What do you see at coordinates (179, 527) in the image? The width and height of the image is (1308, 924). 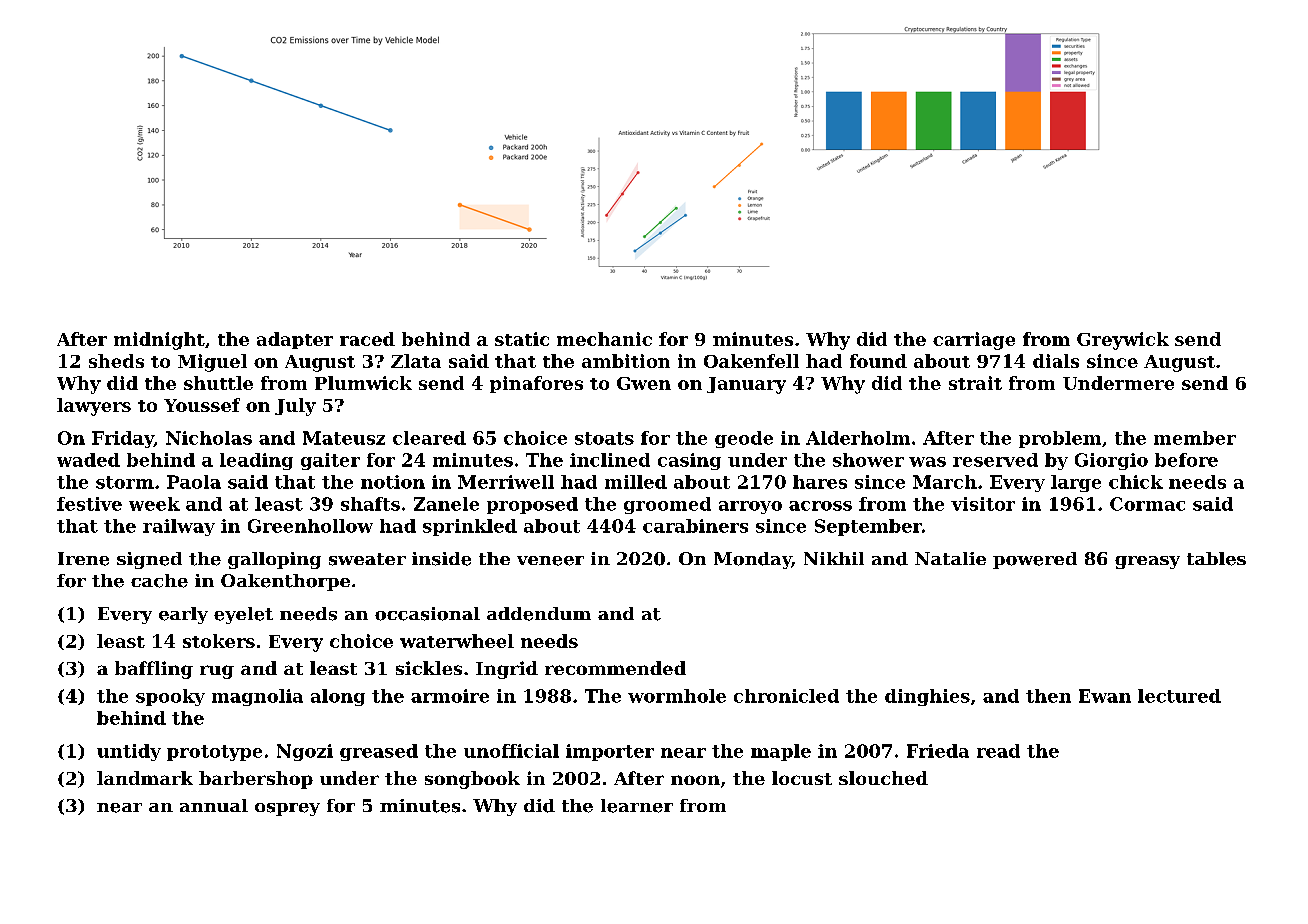 I see `railway` at bounding box center [179, 527].
